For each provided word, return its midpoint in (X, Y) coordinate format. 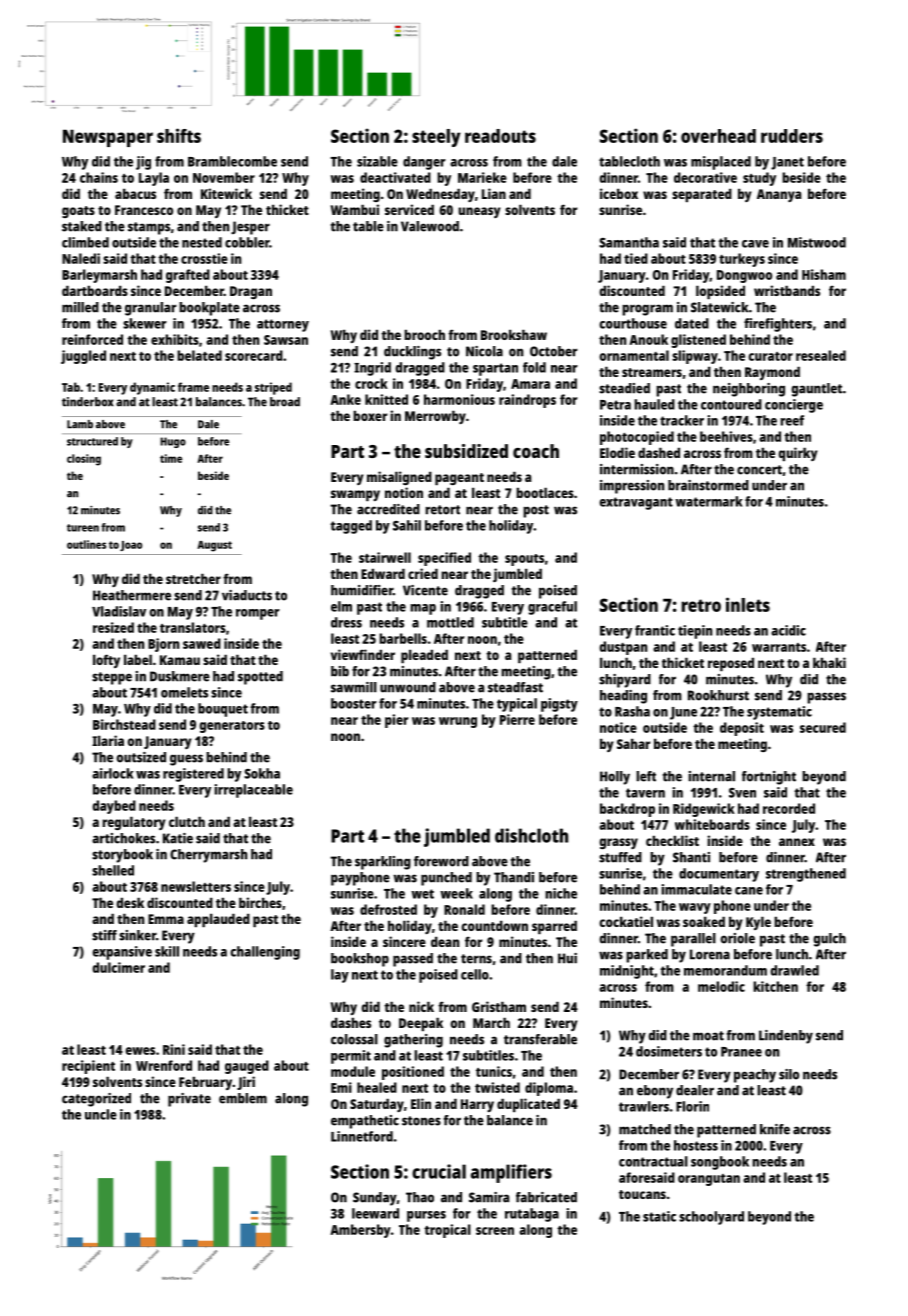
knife (775, 1129)
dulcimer (119, 967)
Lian (494, 193)
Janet (787, 163)
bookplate (209, 309)
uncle (101, 1114)
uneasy (479, 212)
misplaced (721, 163)
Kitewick (226, 193)
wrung (458, 722)
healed (377, 1087)
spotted (260, 678)
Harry (477, 1105)
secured (823, 727)
